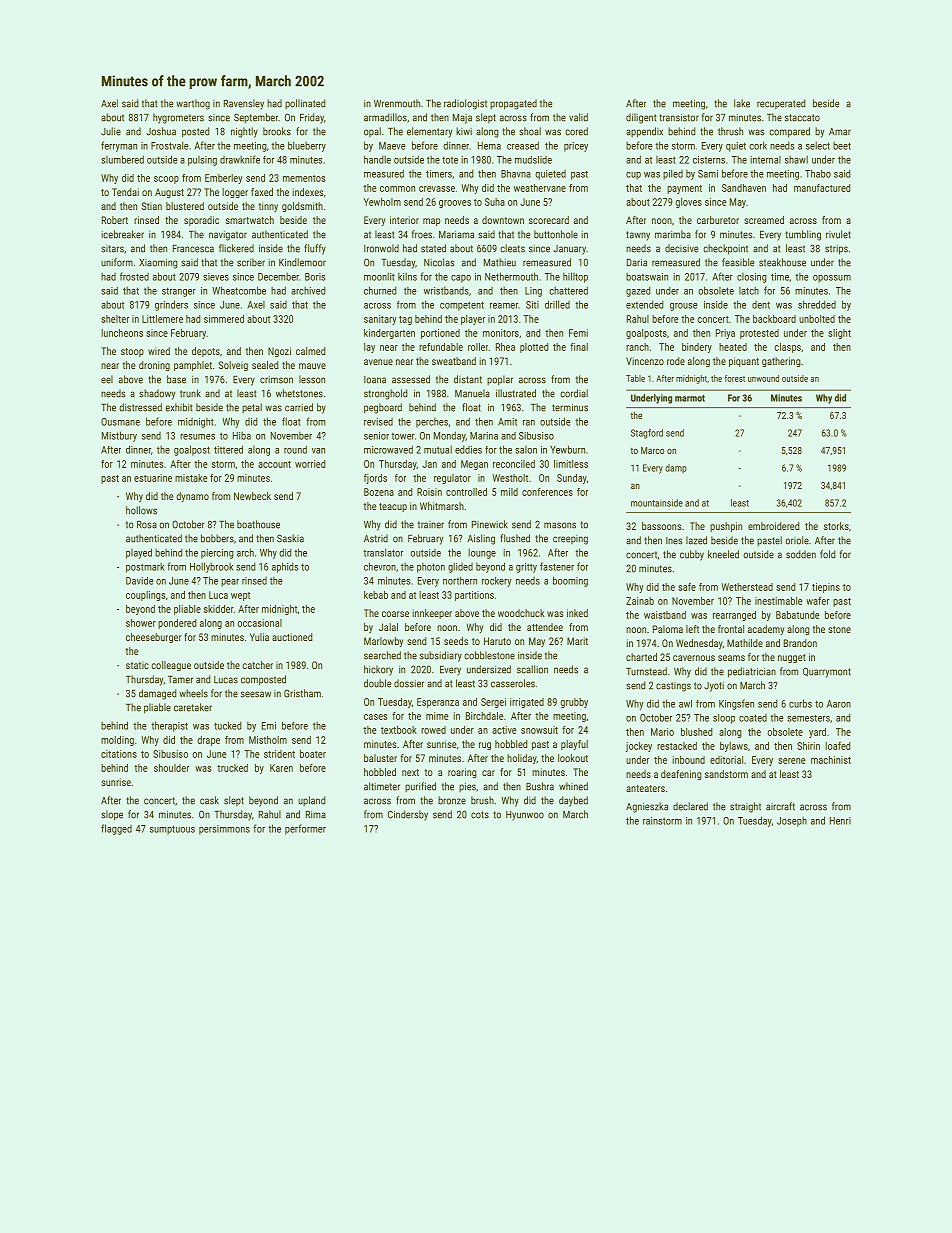 The height and width of the image is (1233, 952). What do you see at coordinates (252, 496) in the image?
I see `Newbeck` at bounding box center [252, 496].
